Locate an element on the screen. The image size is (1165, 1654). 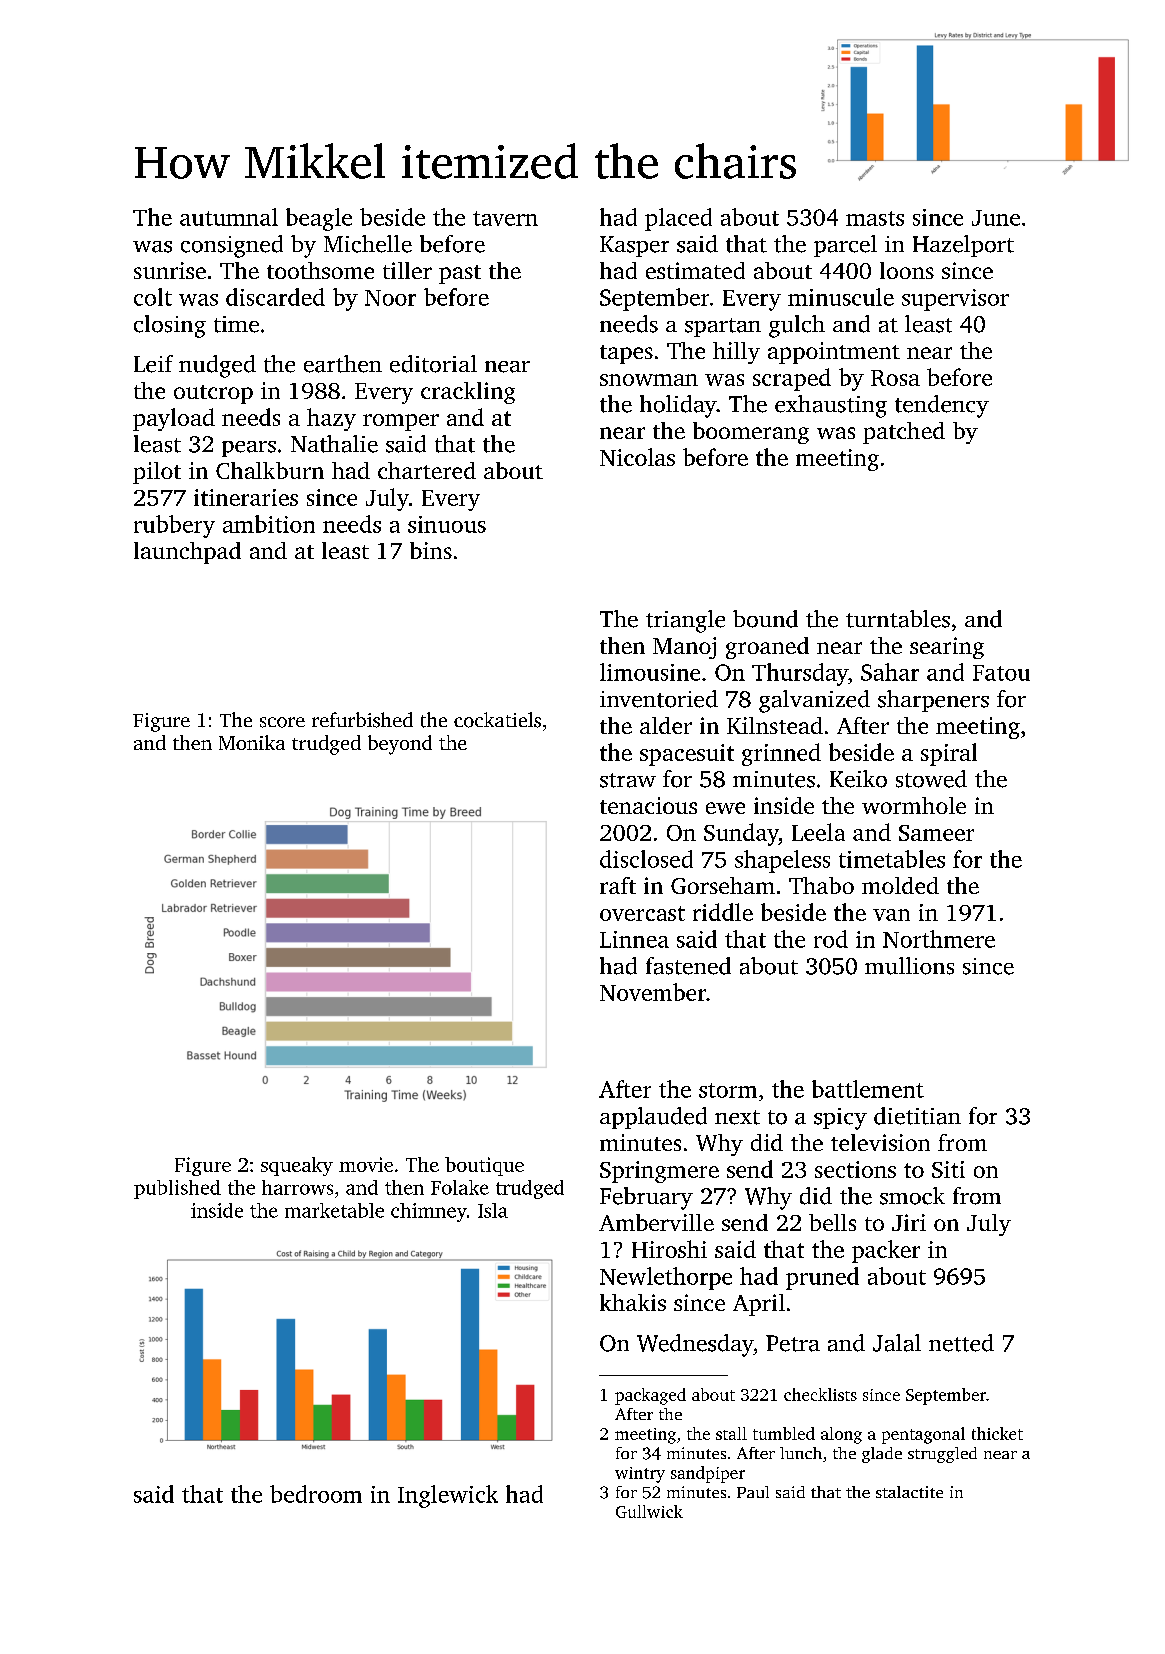
movie is located at coordinates (366, 1164).
